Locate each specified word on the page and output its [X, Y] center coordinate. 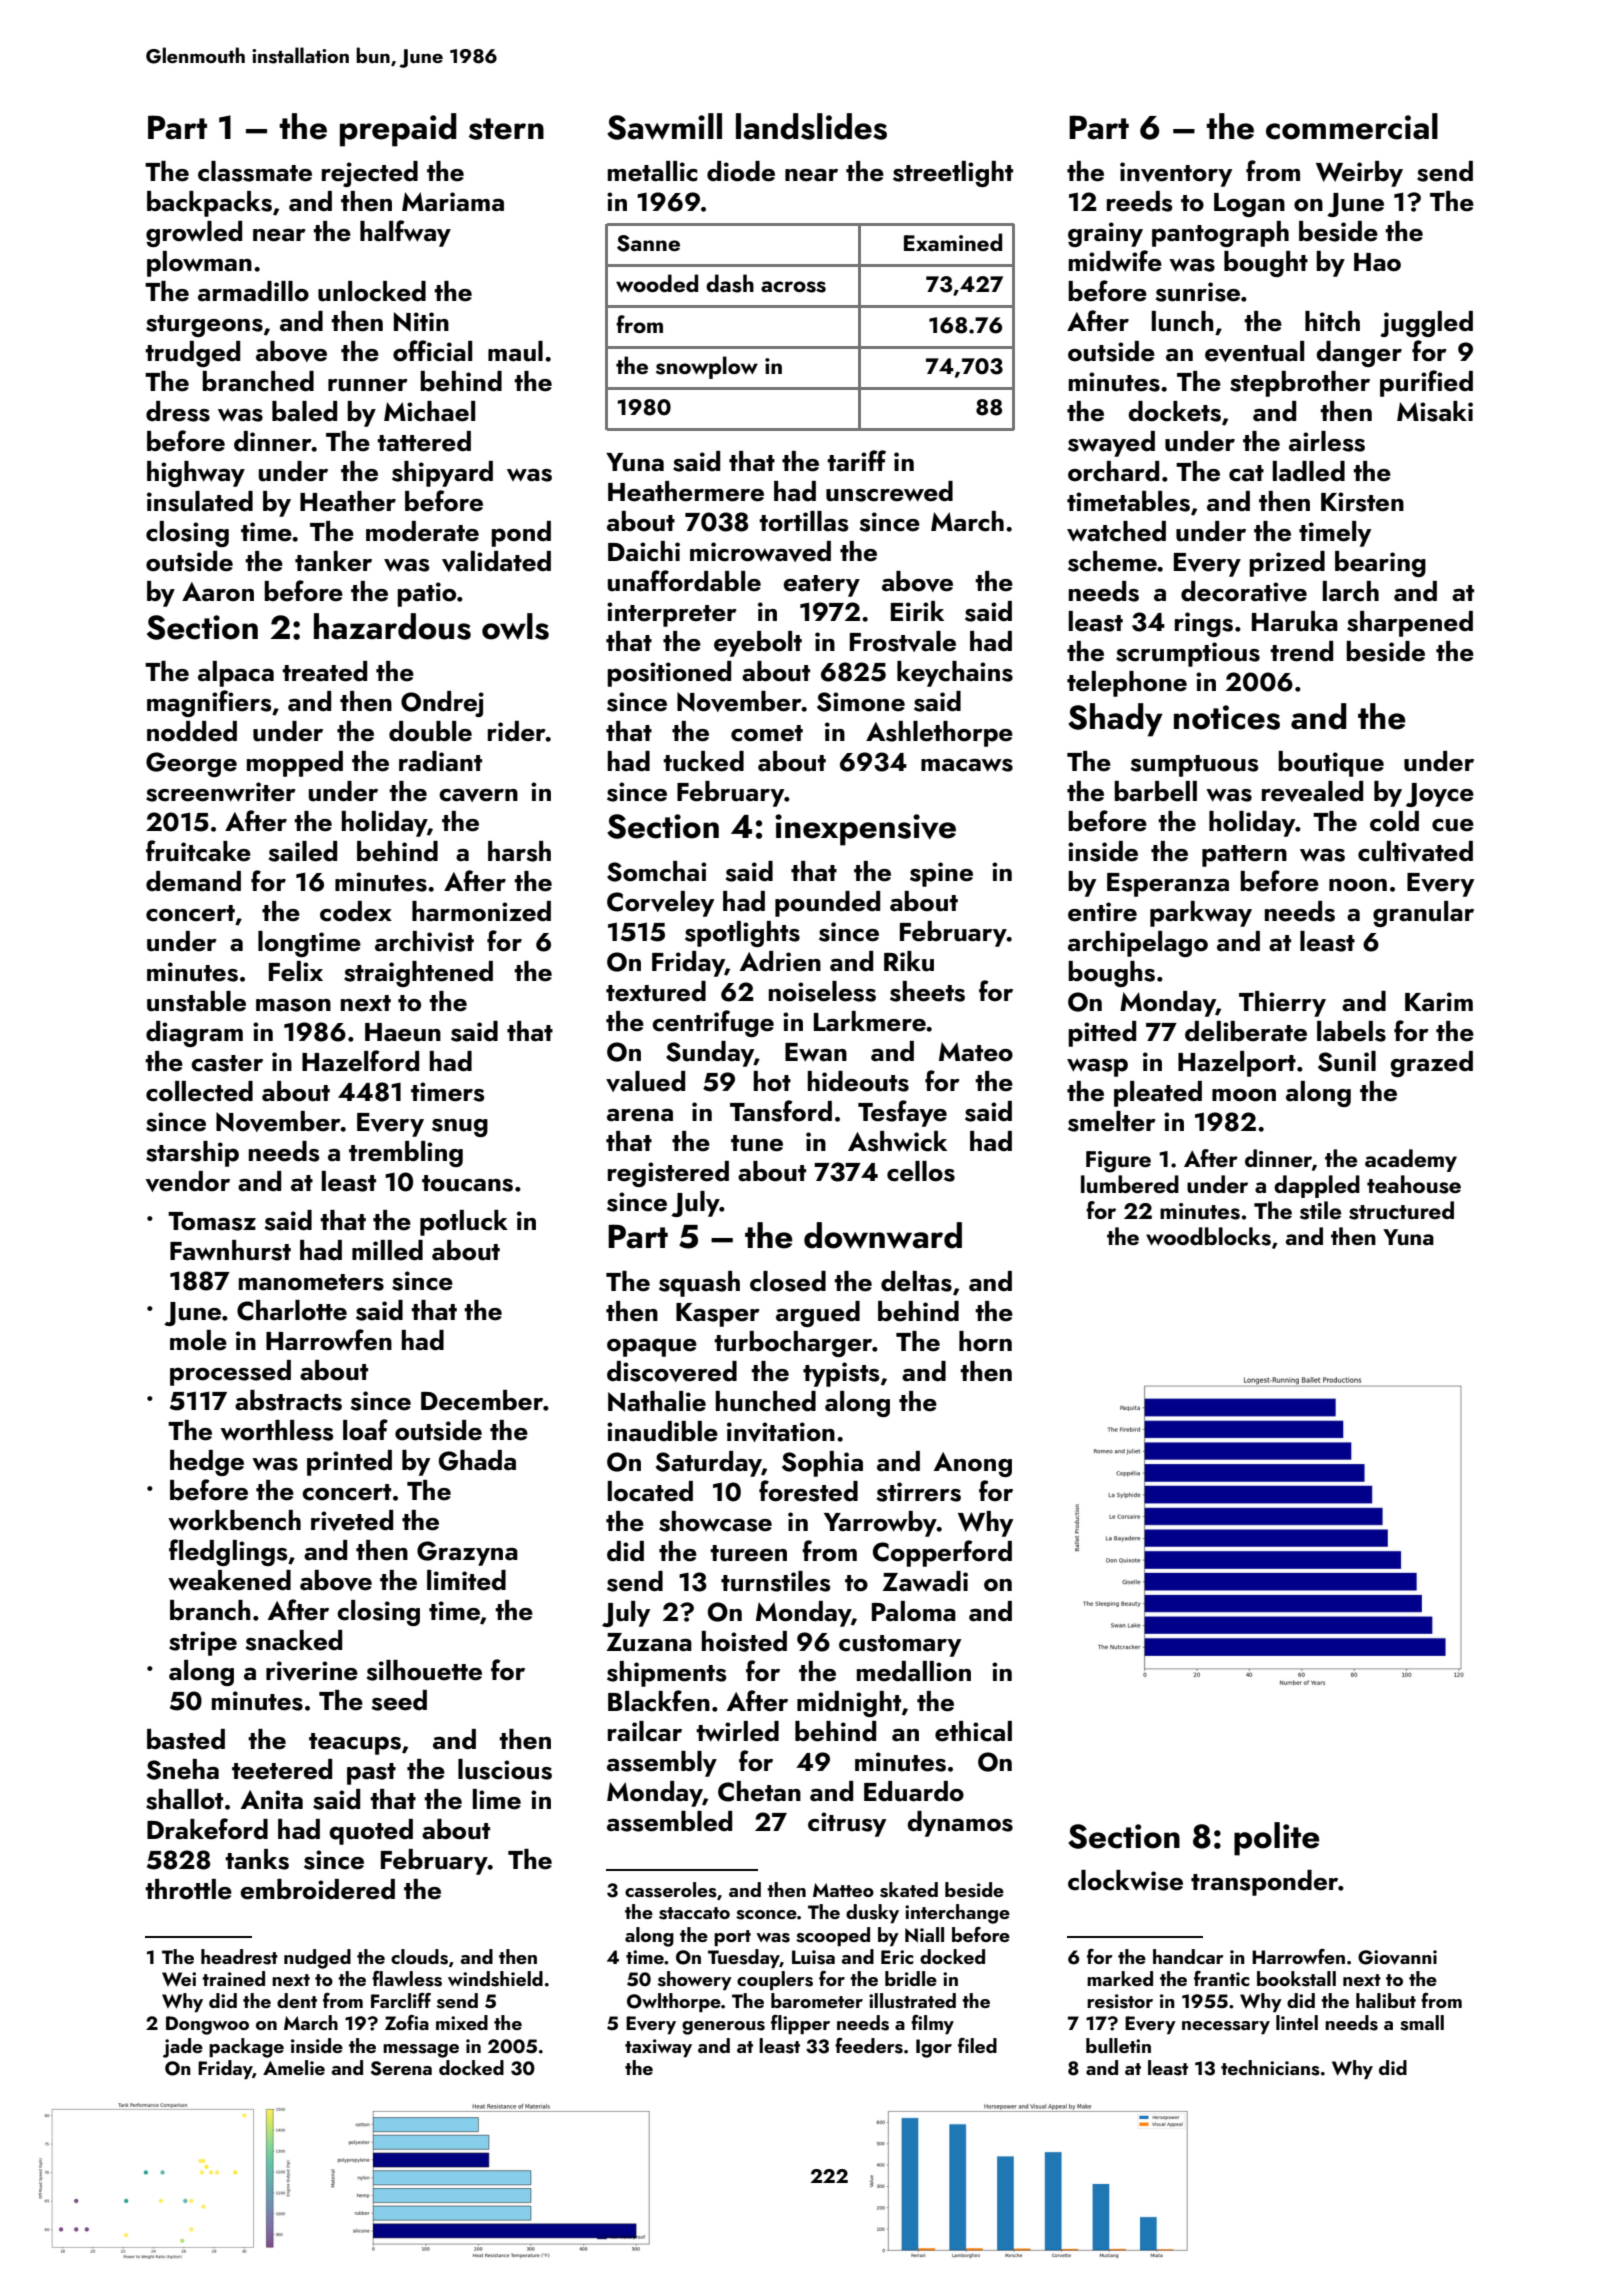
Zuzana [649, 1642]
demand [193, 881]
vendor [188, 1181]
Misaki [1435, 411]
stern [506, 129]
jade [183, 2048]
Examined [953, 242]
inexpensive [865, 830]
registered [668, 1174]
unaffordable [684, 581]
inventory [1176, 174]
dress [178, 411]
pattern [1244, 856]
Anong [973, 1464]
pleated [1158, 1094]
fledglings [228, 1552]
